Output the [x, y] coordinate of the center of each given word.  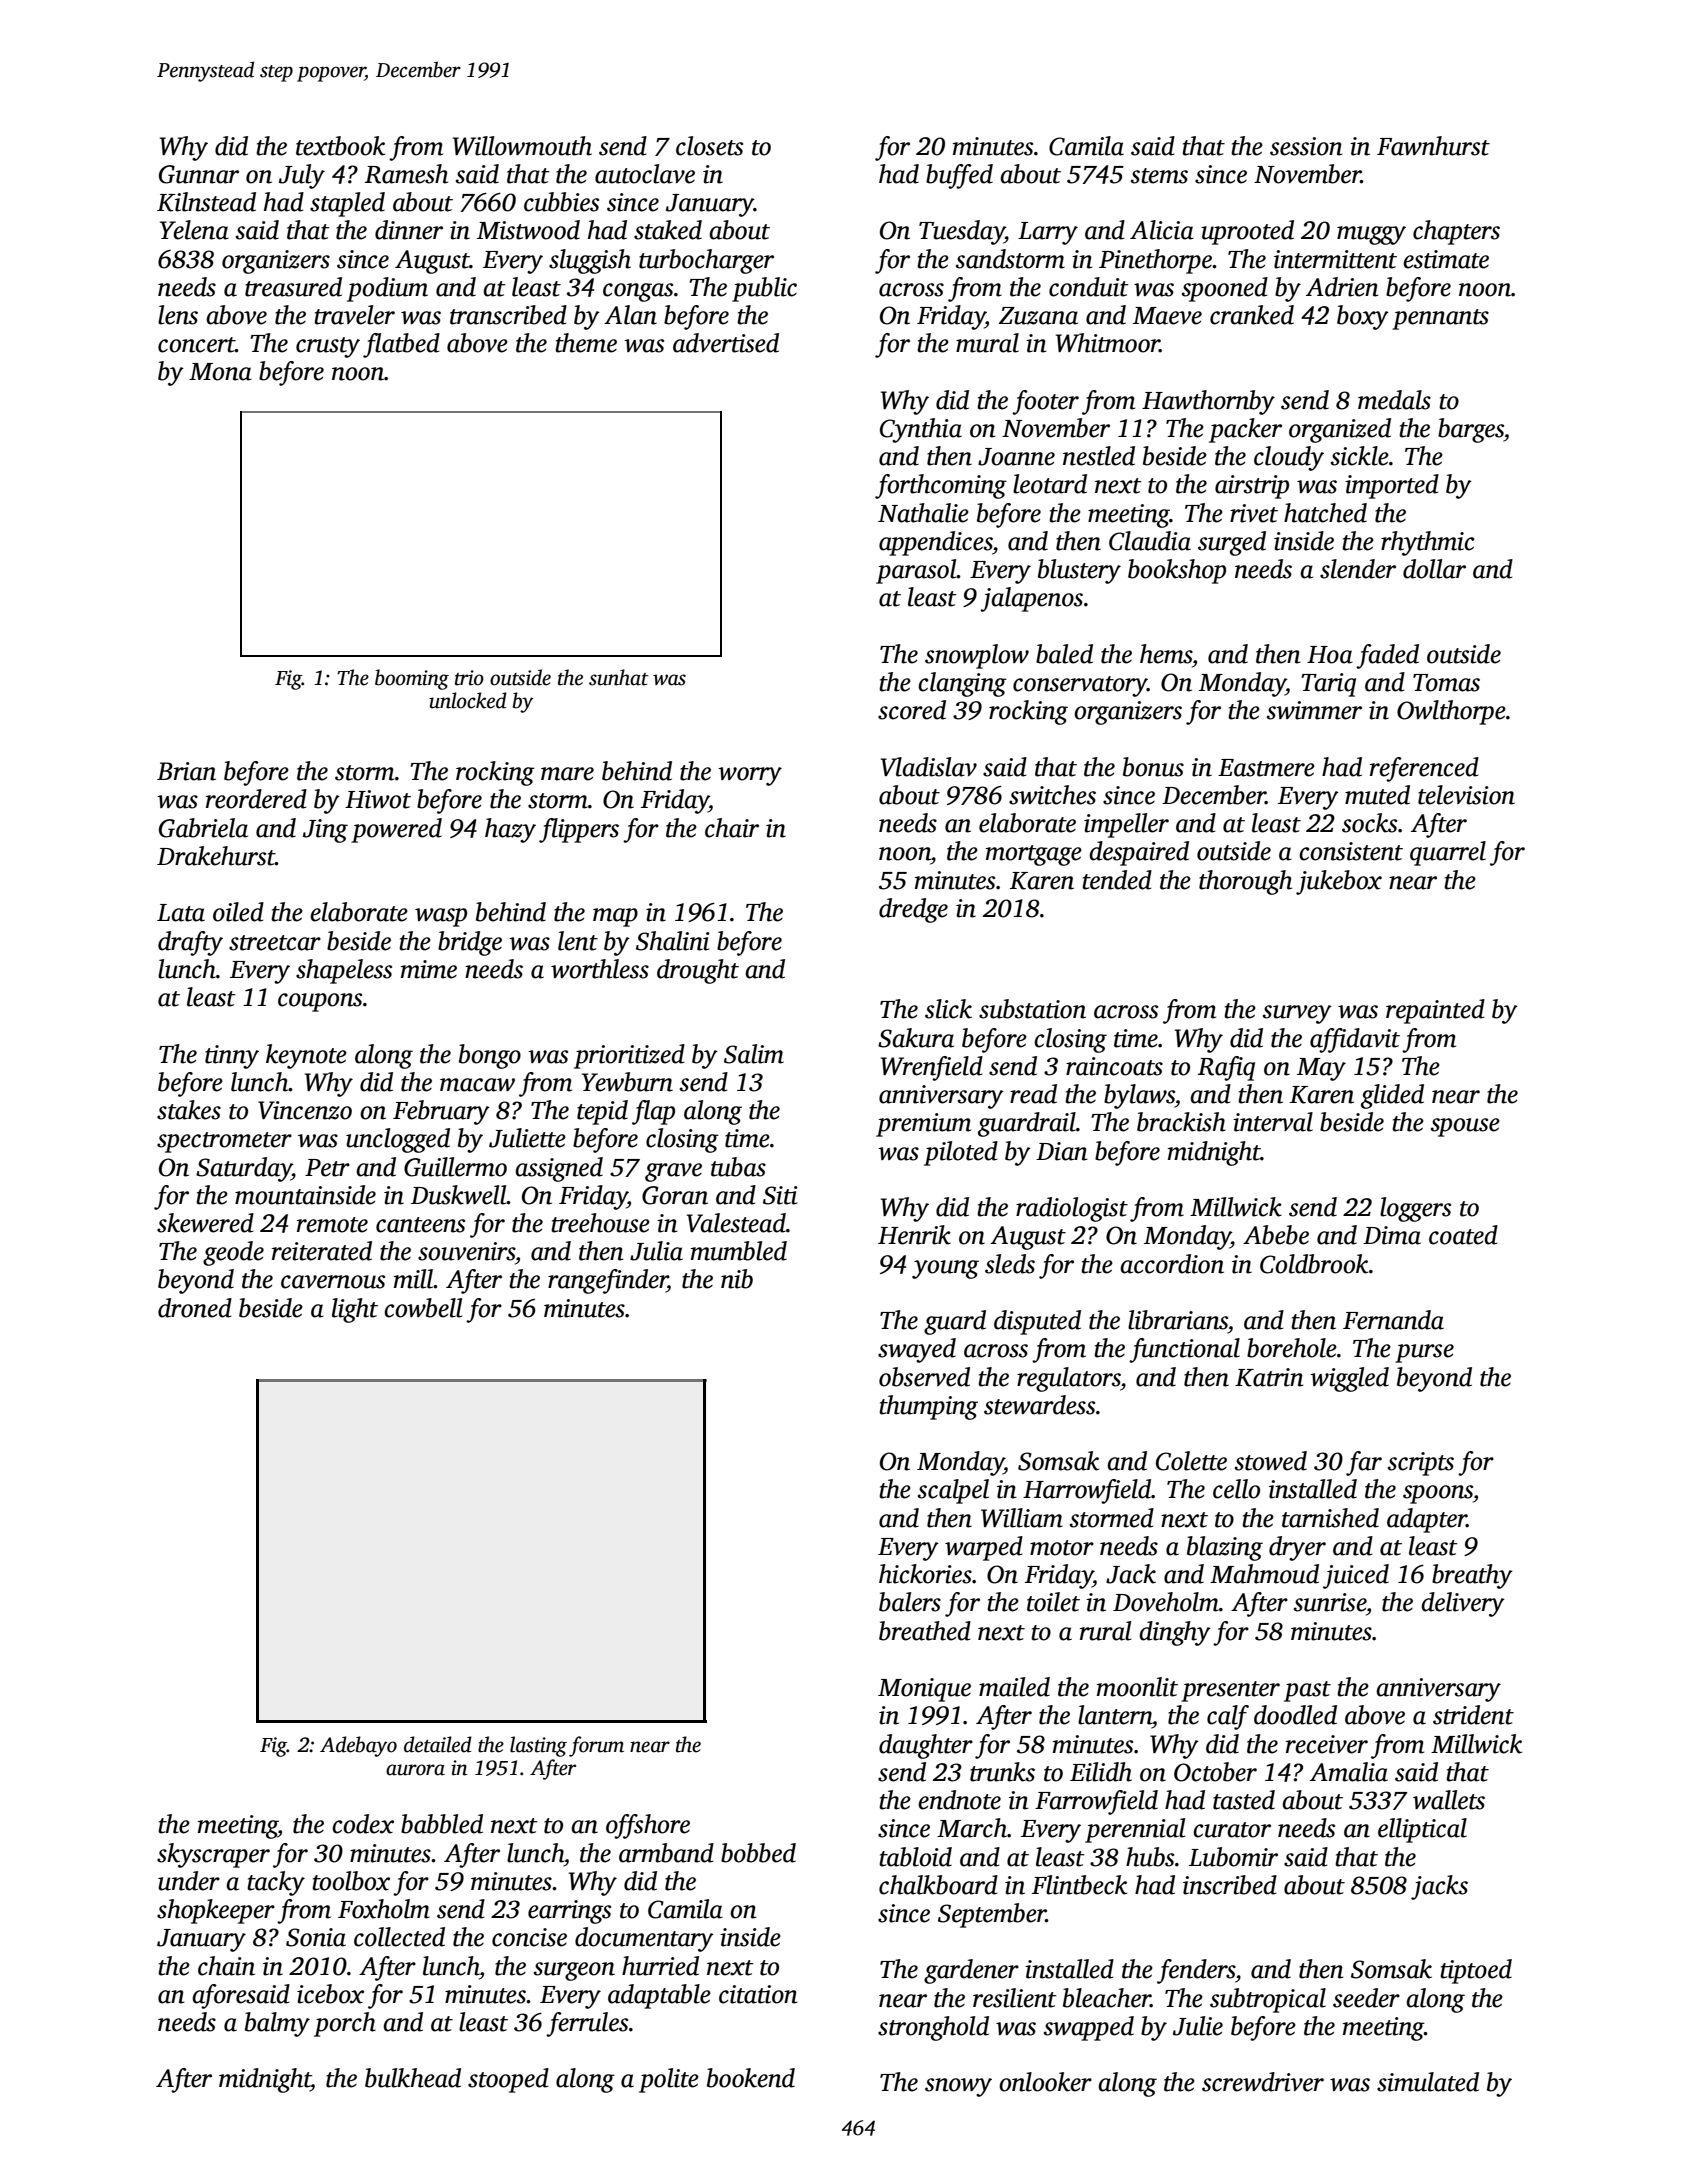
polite [669, 2080]
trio [469, 678]
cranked [1252, 315]
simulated [1428, 2082]
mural [987, 343]
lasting [538, 1746]
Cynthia [921, 430]
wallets [1449, 1800]
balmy [277, 2024]
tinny [232, 1057]
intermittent [1335, 259]
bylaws [1139, 1096]
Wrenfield [932, 1068]
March [972, 1828]
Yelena [194, 230]
